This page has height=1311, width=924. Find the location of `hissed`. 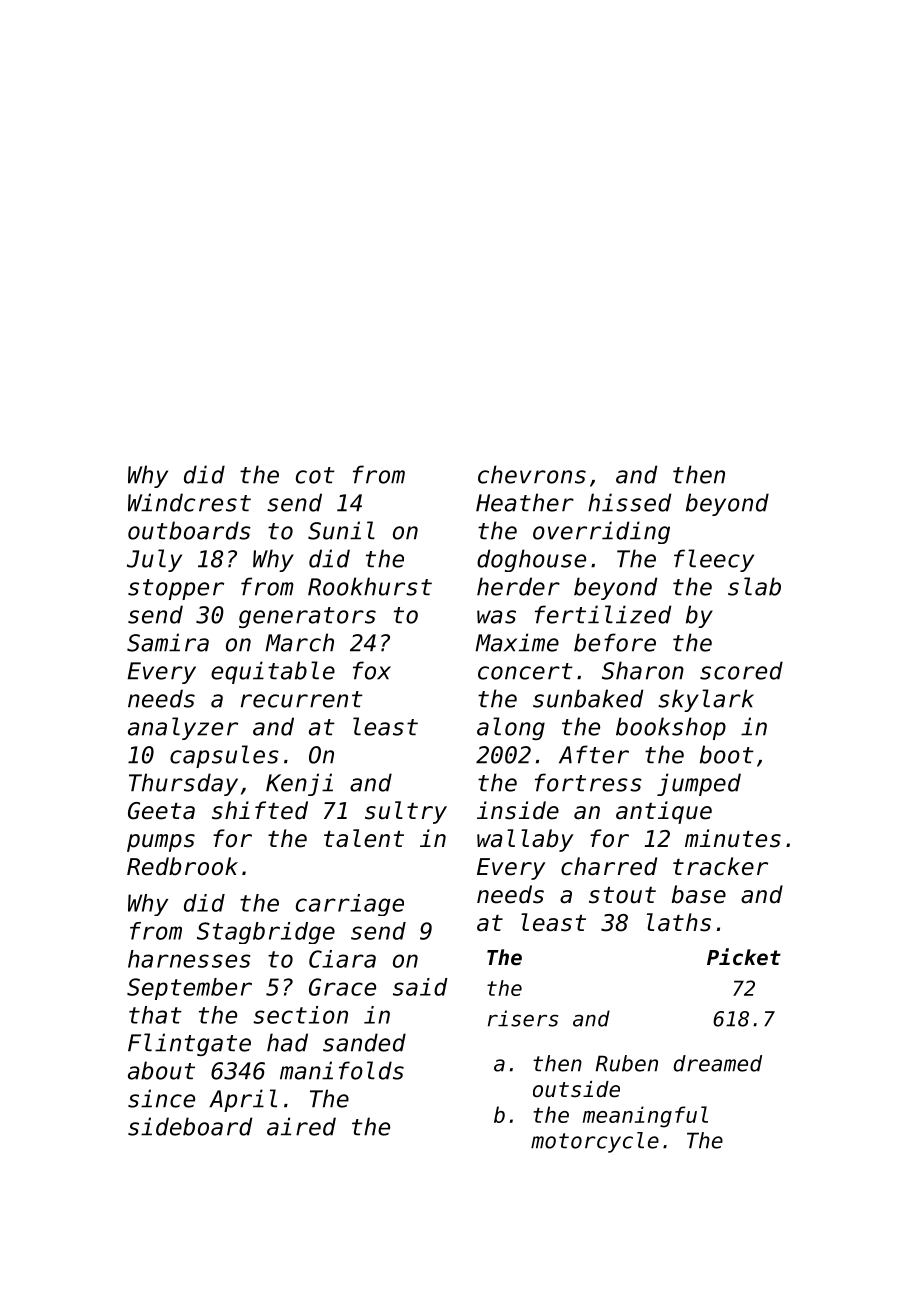

hissed is located at coordinates (629, 502).
